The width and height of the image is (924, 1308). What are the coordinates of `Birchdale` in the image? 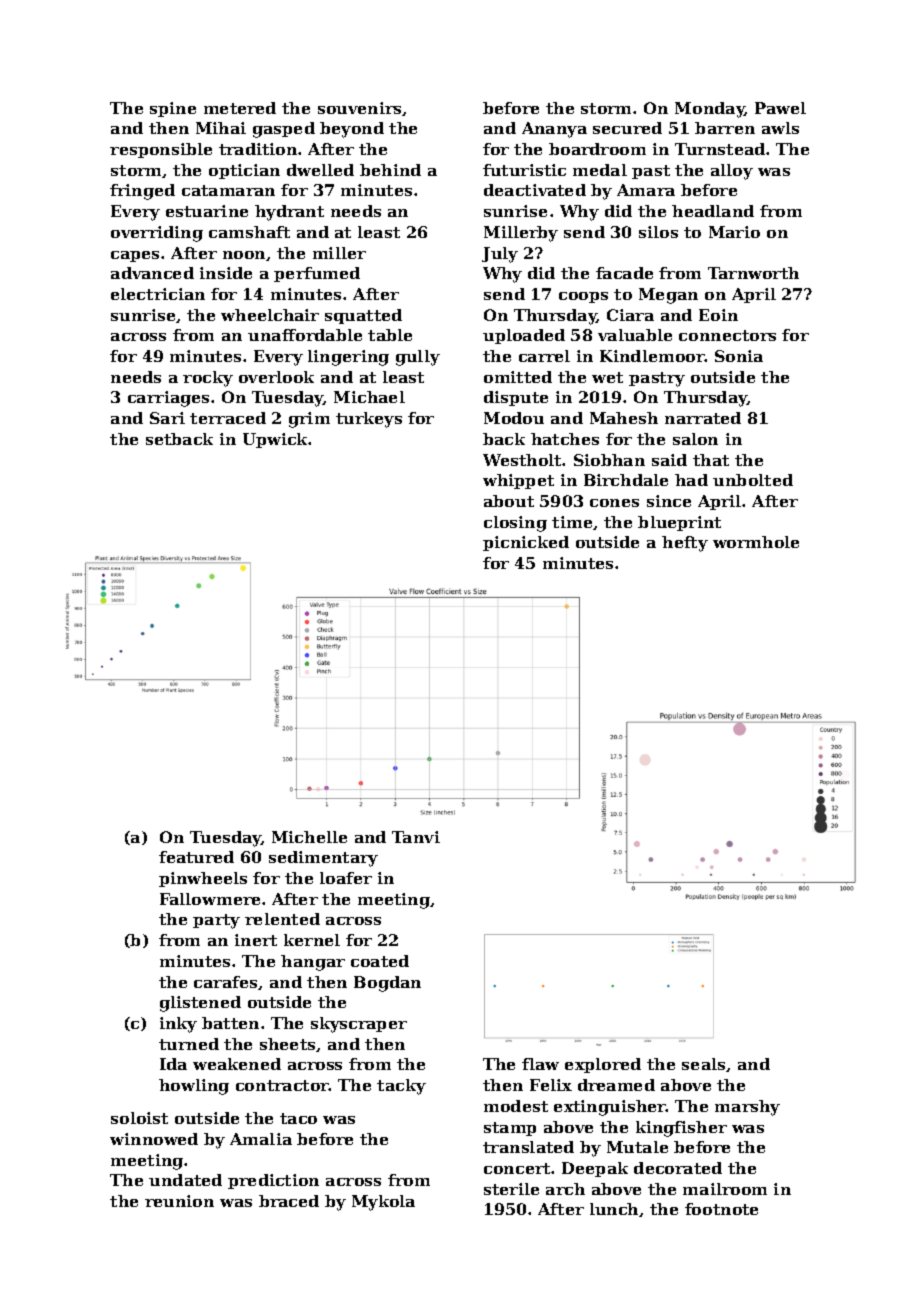 It's located at (626, 480).
